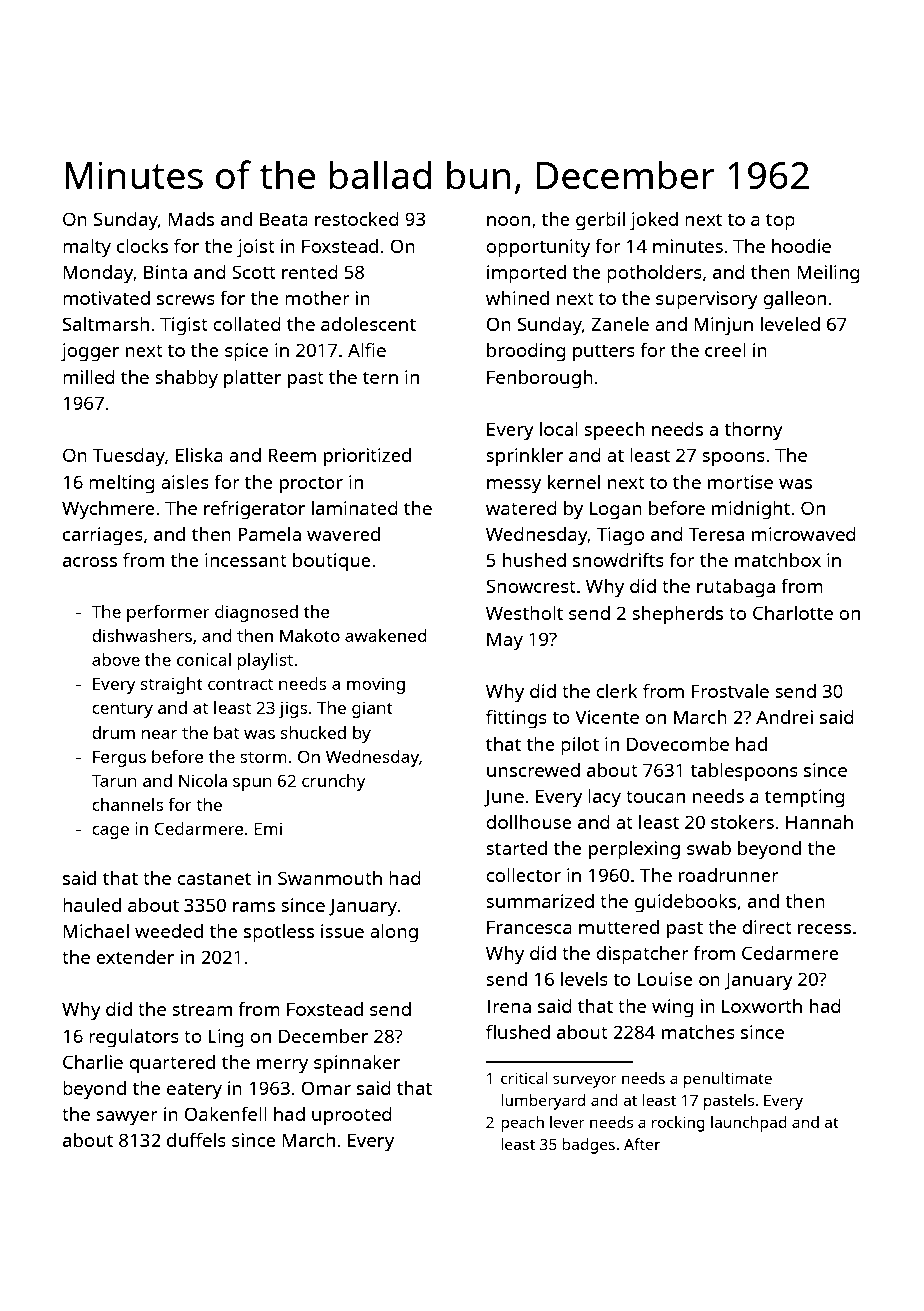 The height and width of the page is (1311, 924). What do you see at coordinates (334, 782) in the page?
I see `crunchy` at bounding box center [334, 782].
